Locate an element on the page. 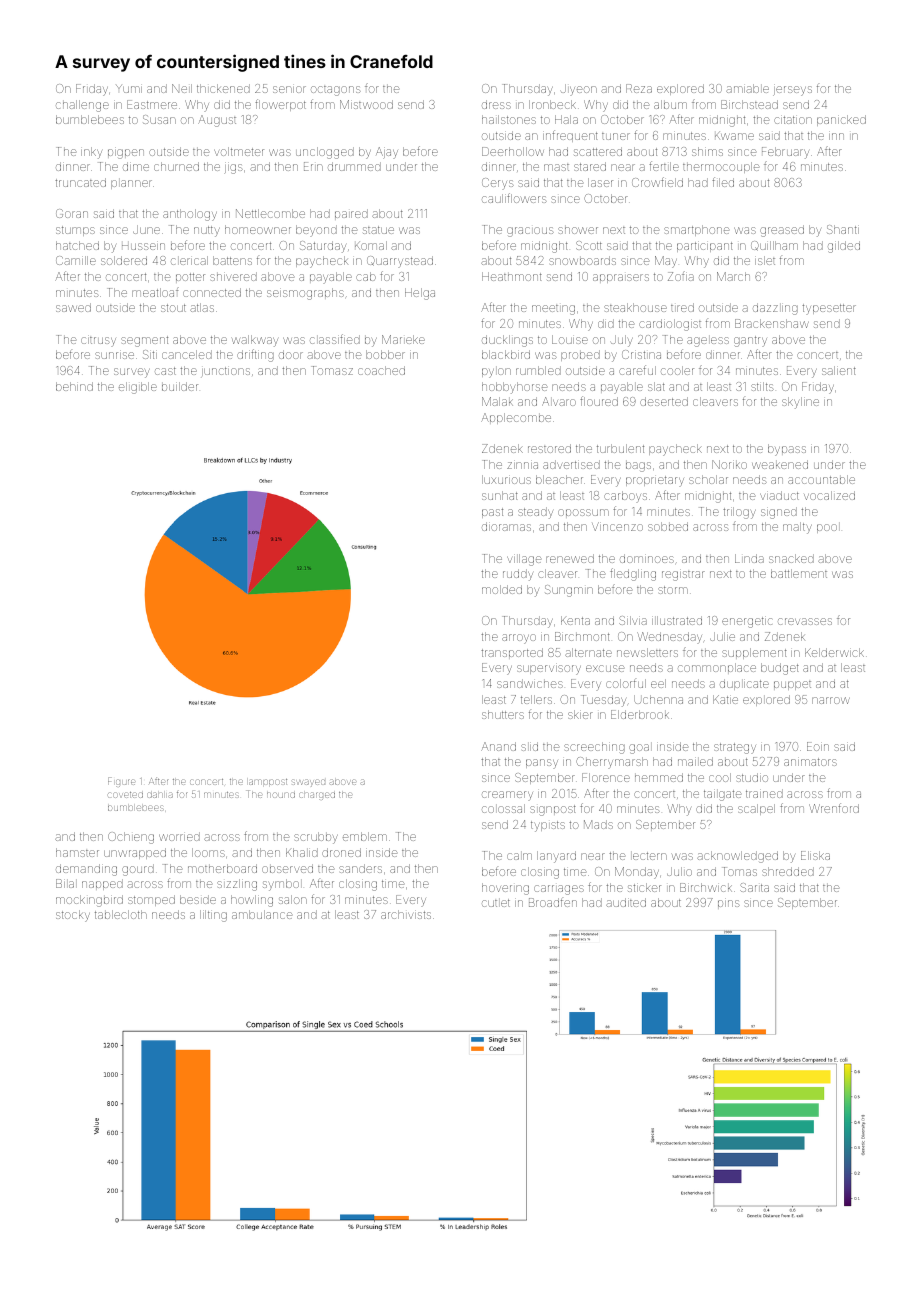 The height and width of the document is (1308, 924). Neil is located at coordinates (182, 88).
